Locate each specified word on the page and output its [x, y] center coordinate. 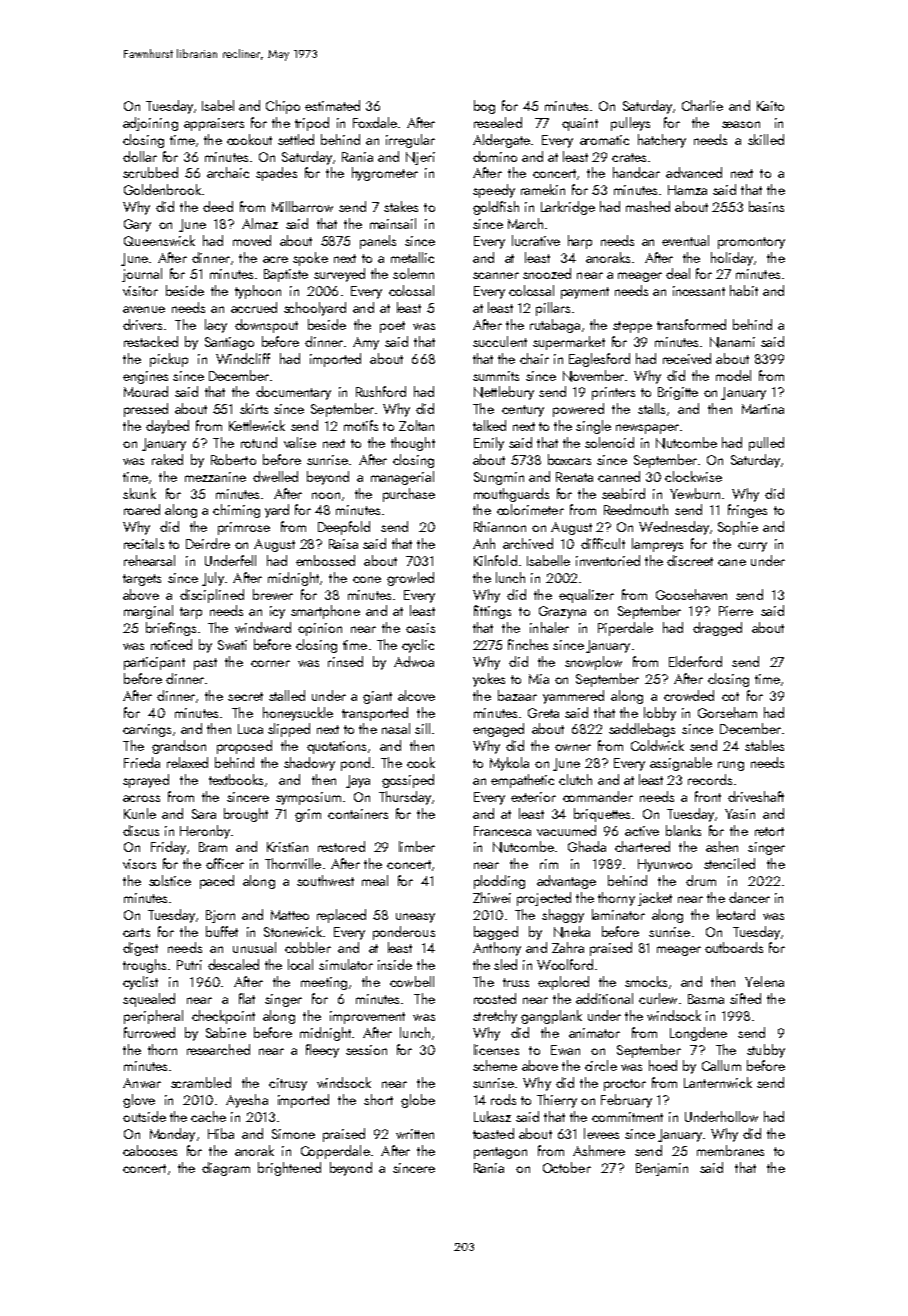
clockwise [693, 476]
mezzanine [215, 477]
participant [154, 663]
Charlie [702, 105]
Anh [484, 543]
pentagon [500, 1153]
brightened [289, 1169]
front [708, 796]
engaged [498, 730]
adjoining [150, 124]
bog [484, 107]
